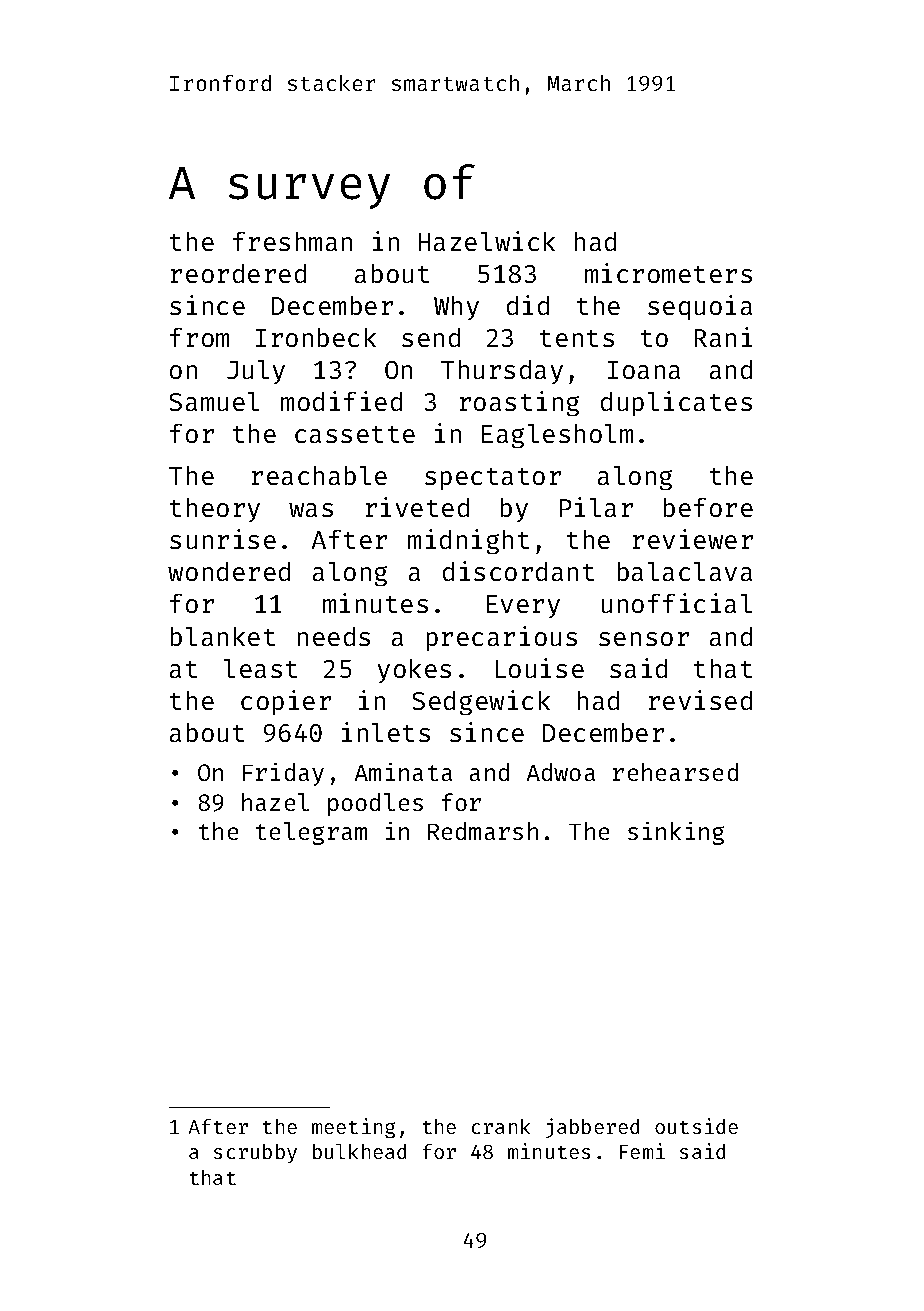 The width and height of the screenshot is (924, 1311). I want to click on Friday, so click(283, 774).
